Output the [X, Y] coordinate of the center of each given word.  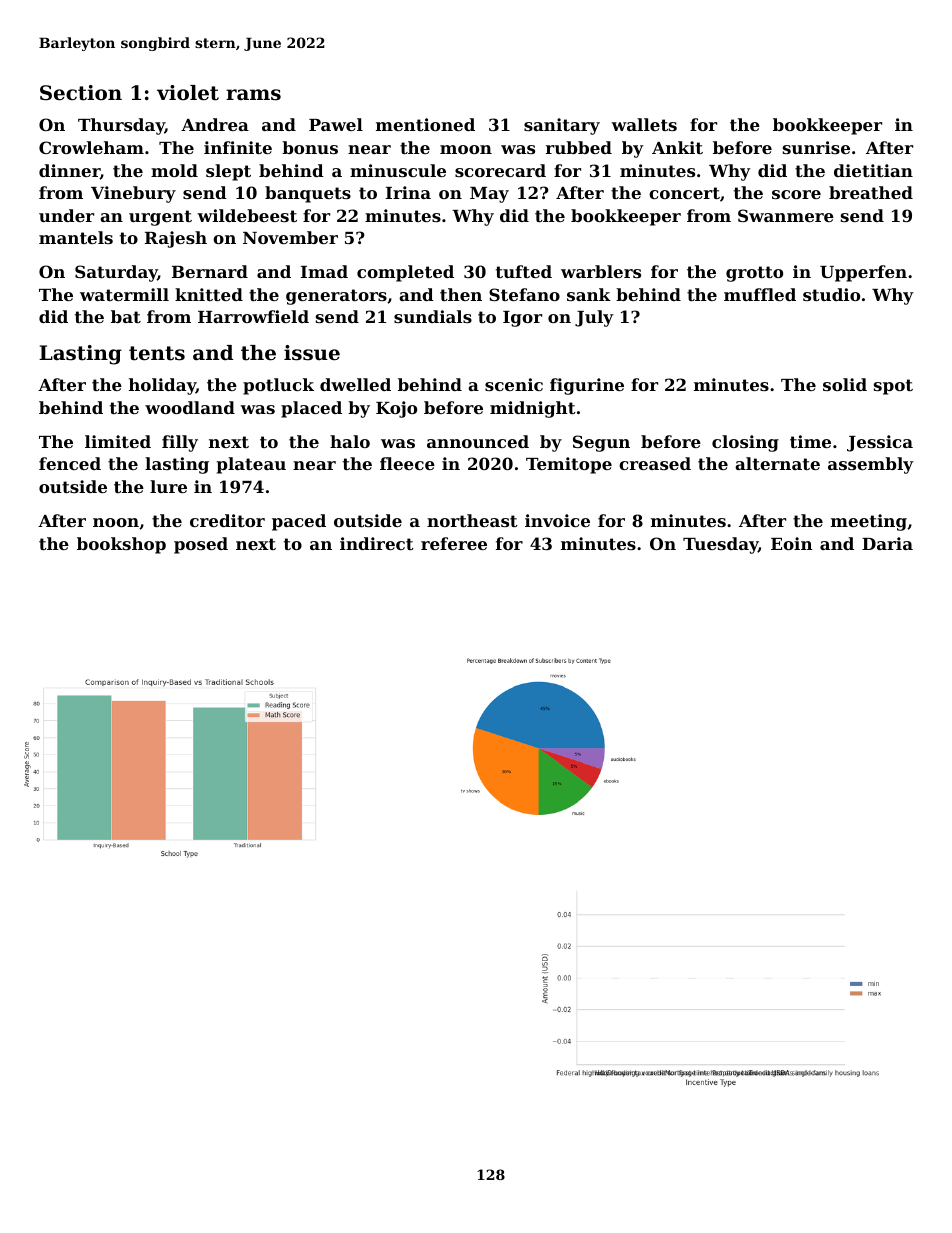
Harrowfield [253, 316]
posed [201, 545]
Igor [522, 319]
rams [253, 95]
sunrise [816, 147]
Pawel [336, 124]
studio [831, 294]
